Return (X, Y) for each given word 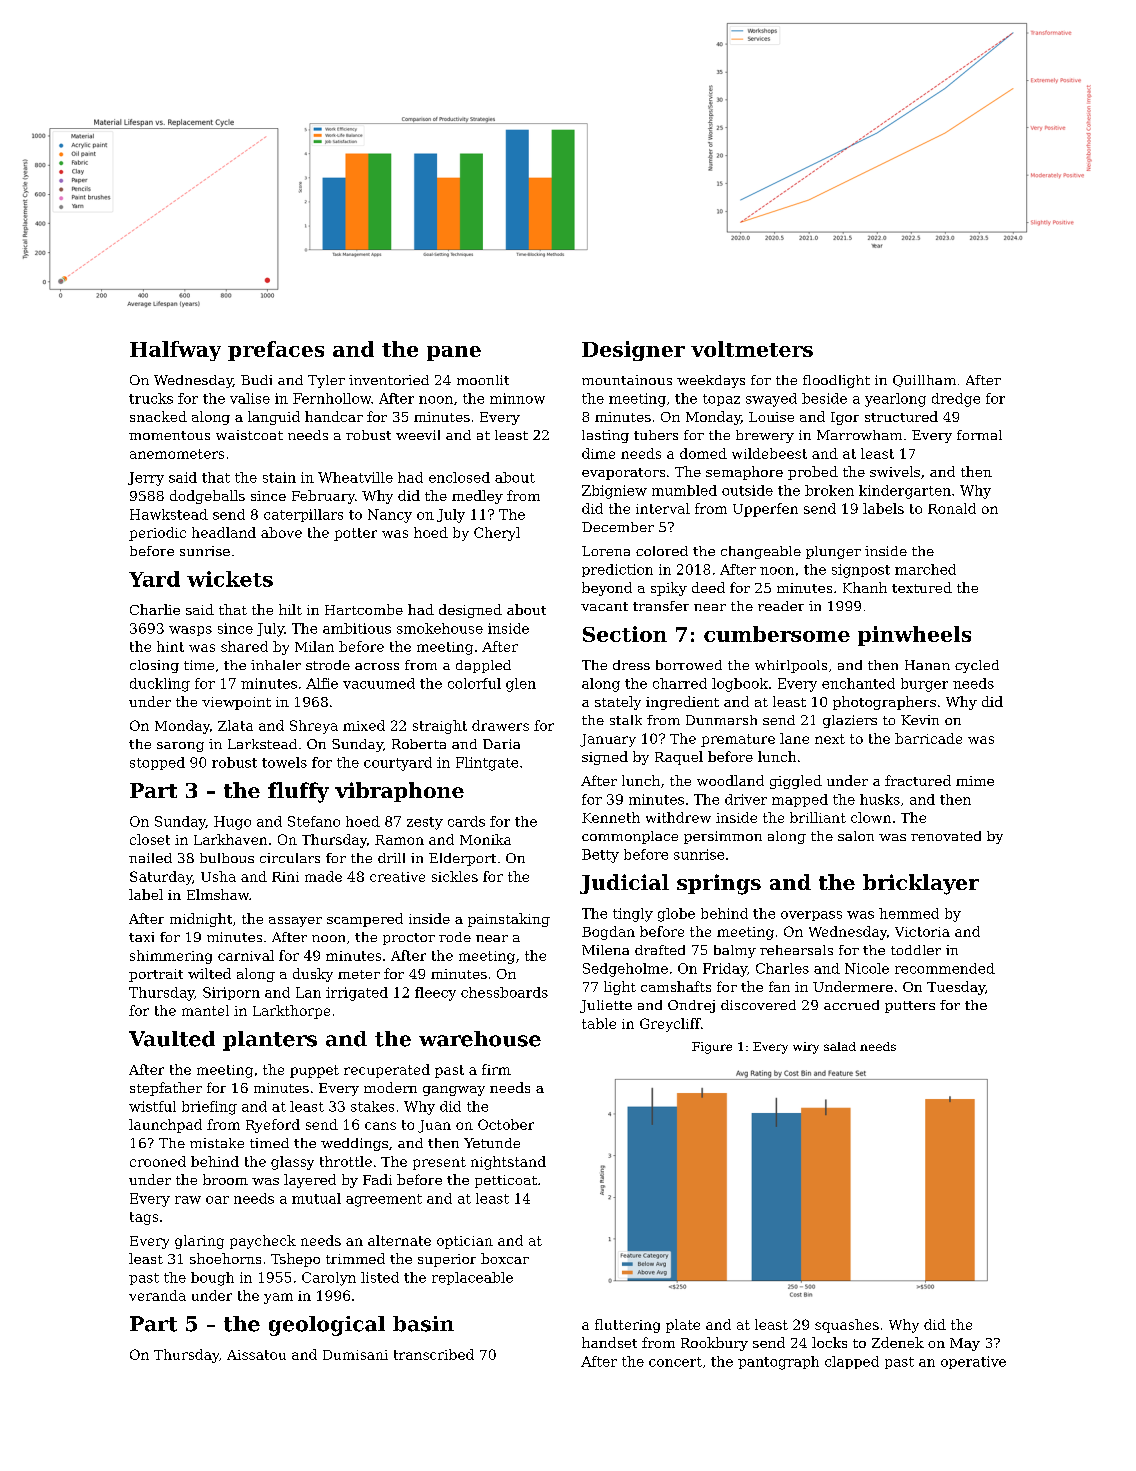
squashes (847, 1326)
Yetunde (492, 1143)
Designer (633, 351)
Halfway (175, 351)
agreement (384, 1200)
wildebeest (769, 453)
